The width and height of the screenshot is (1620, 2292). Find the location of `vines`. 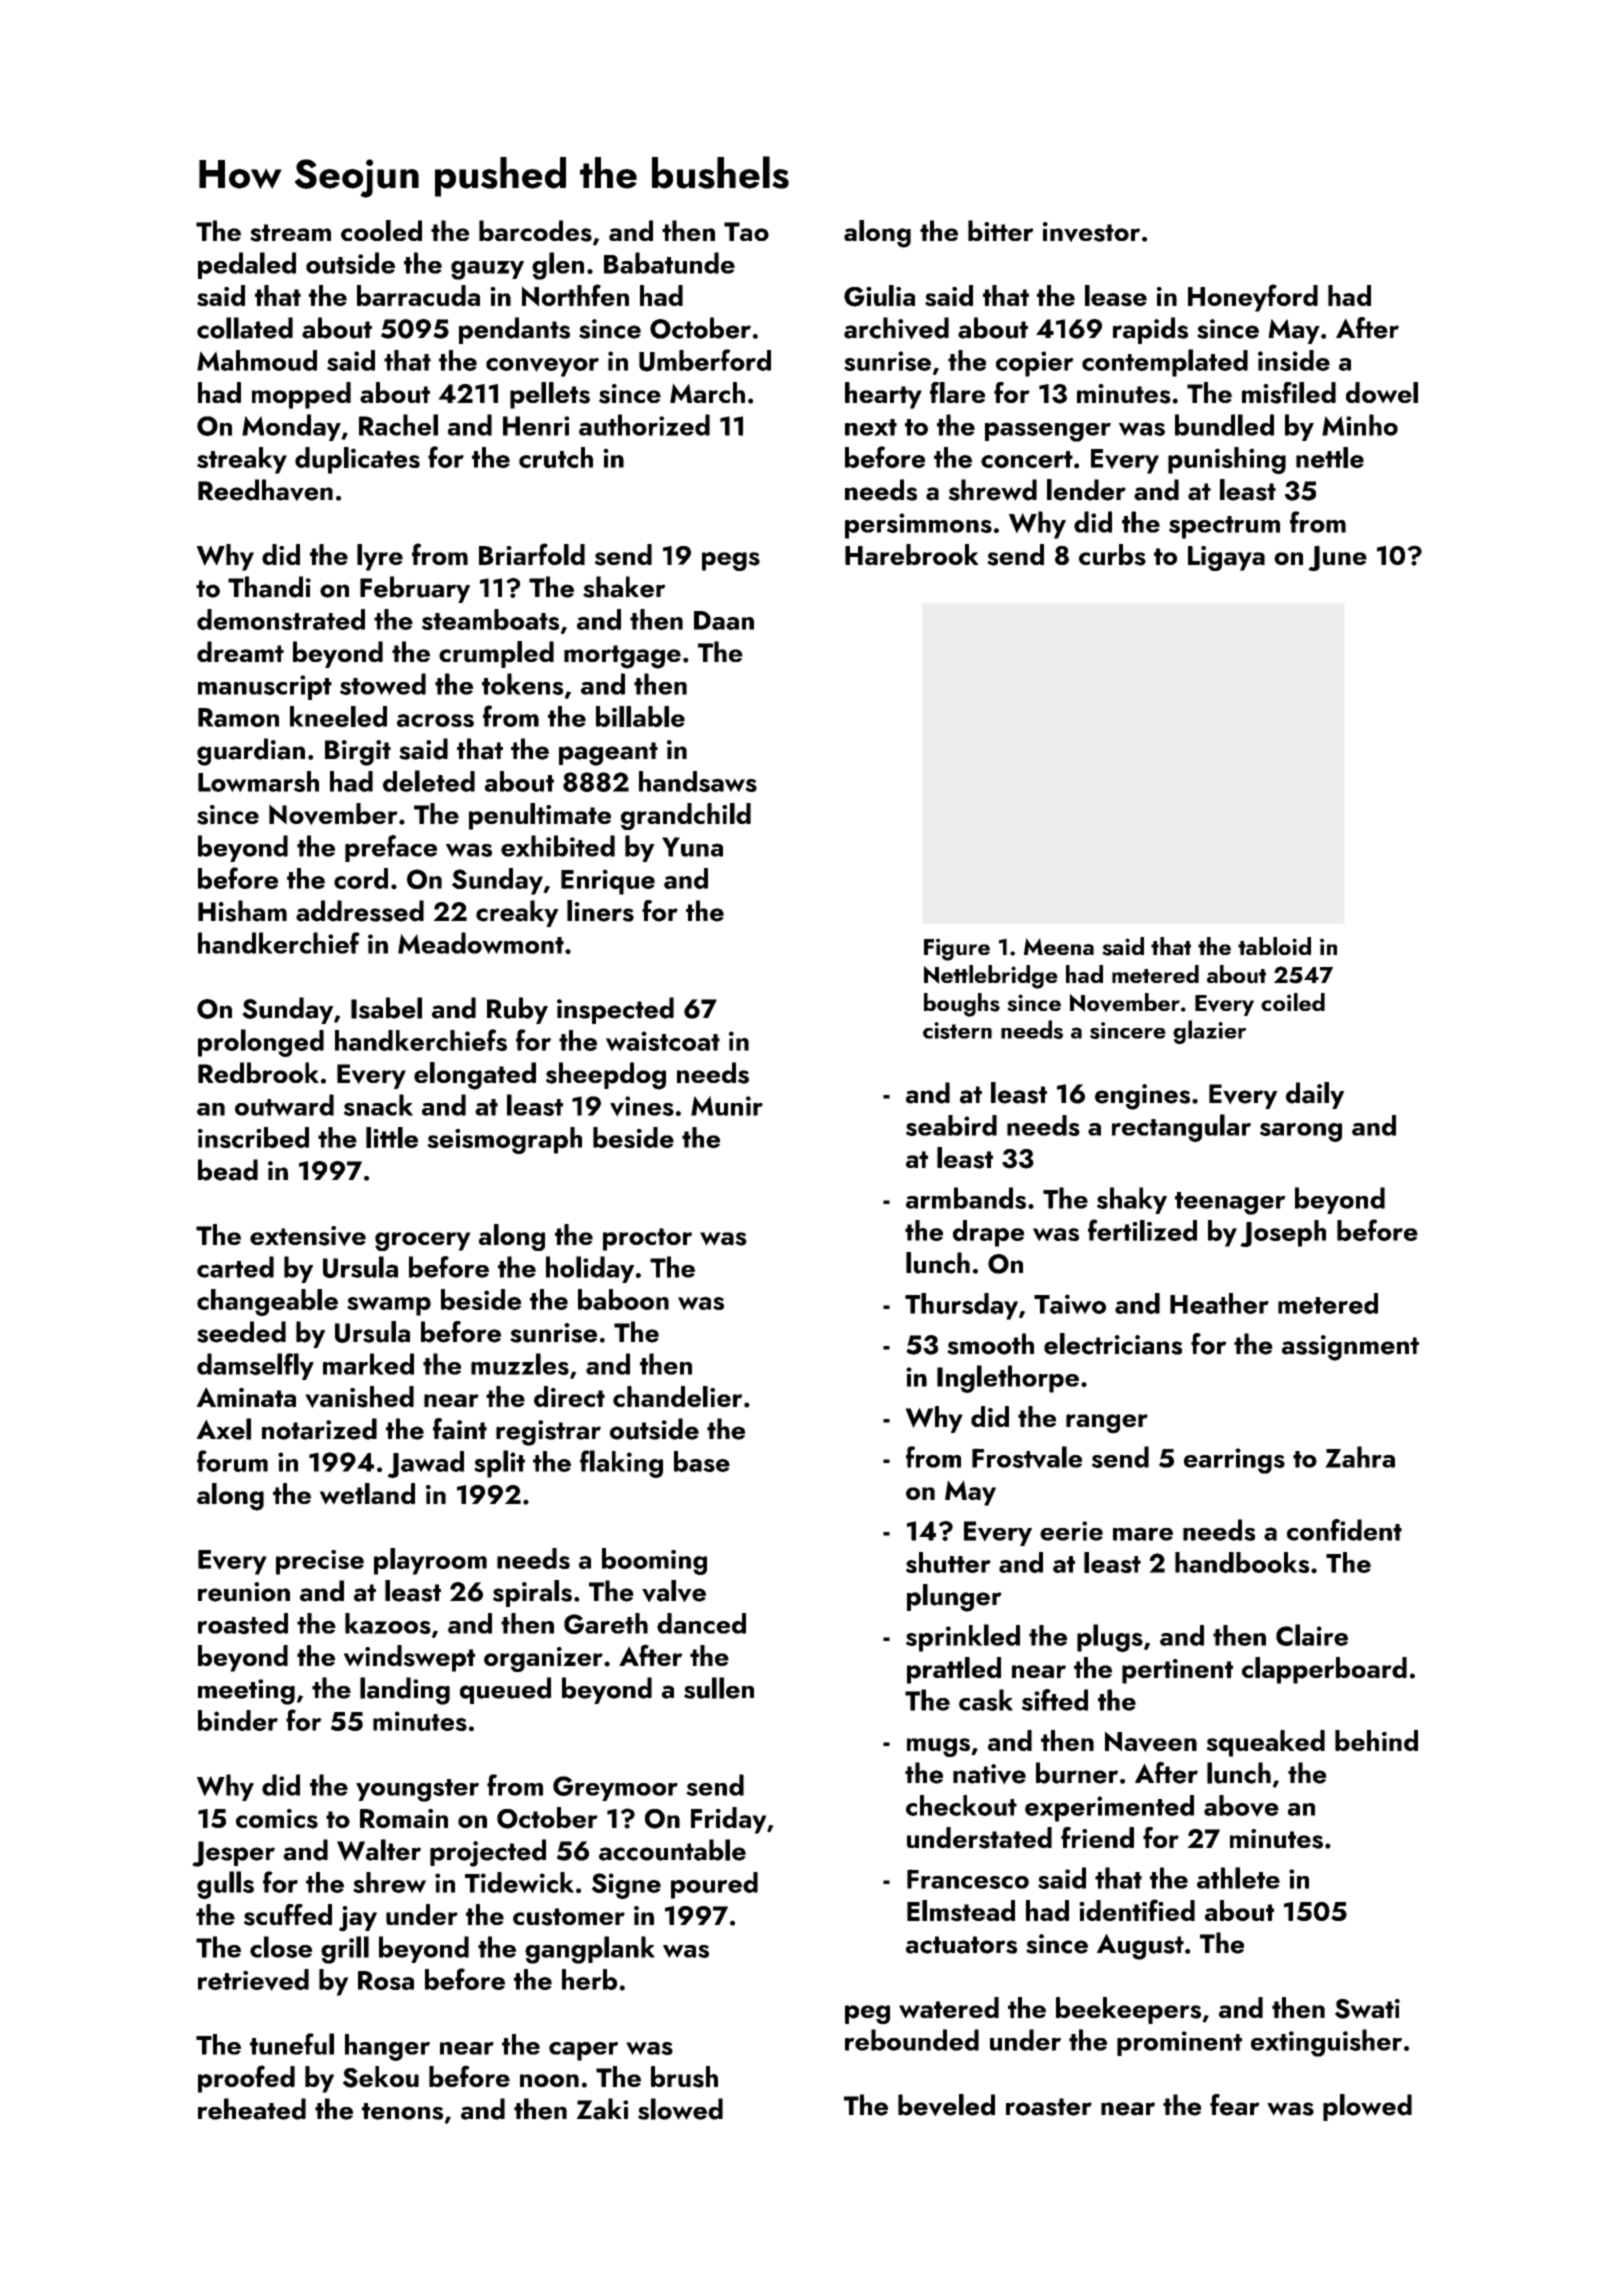

vines is located at coordinates (642, 1106).
